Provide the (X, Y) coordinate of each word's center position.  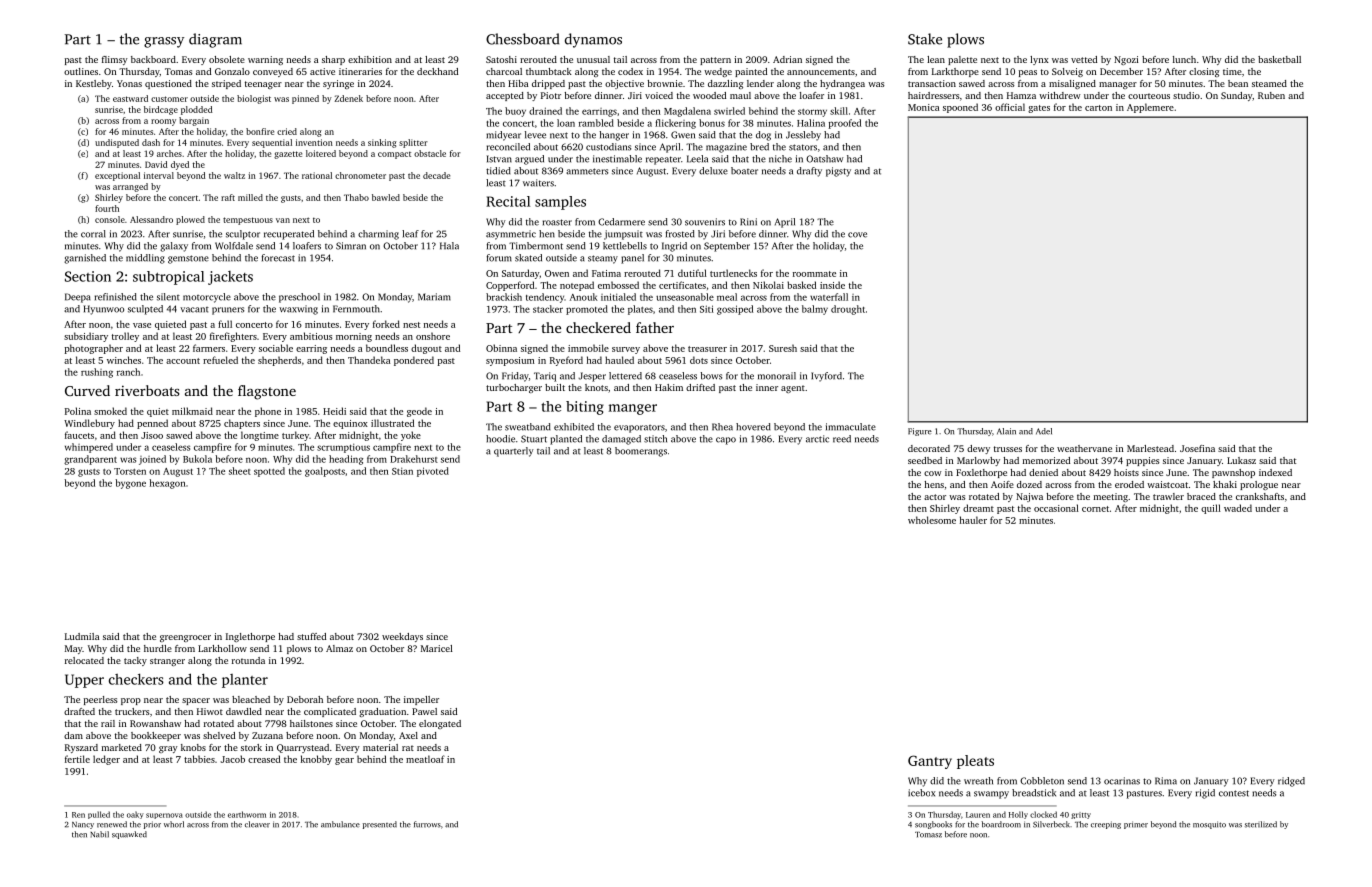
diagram (215, 40)
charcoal (504, 71)
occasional (1056, 508)
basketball (1279, 59)
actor (935, 497)
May (73, 649)
